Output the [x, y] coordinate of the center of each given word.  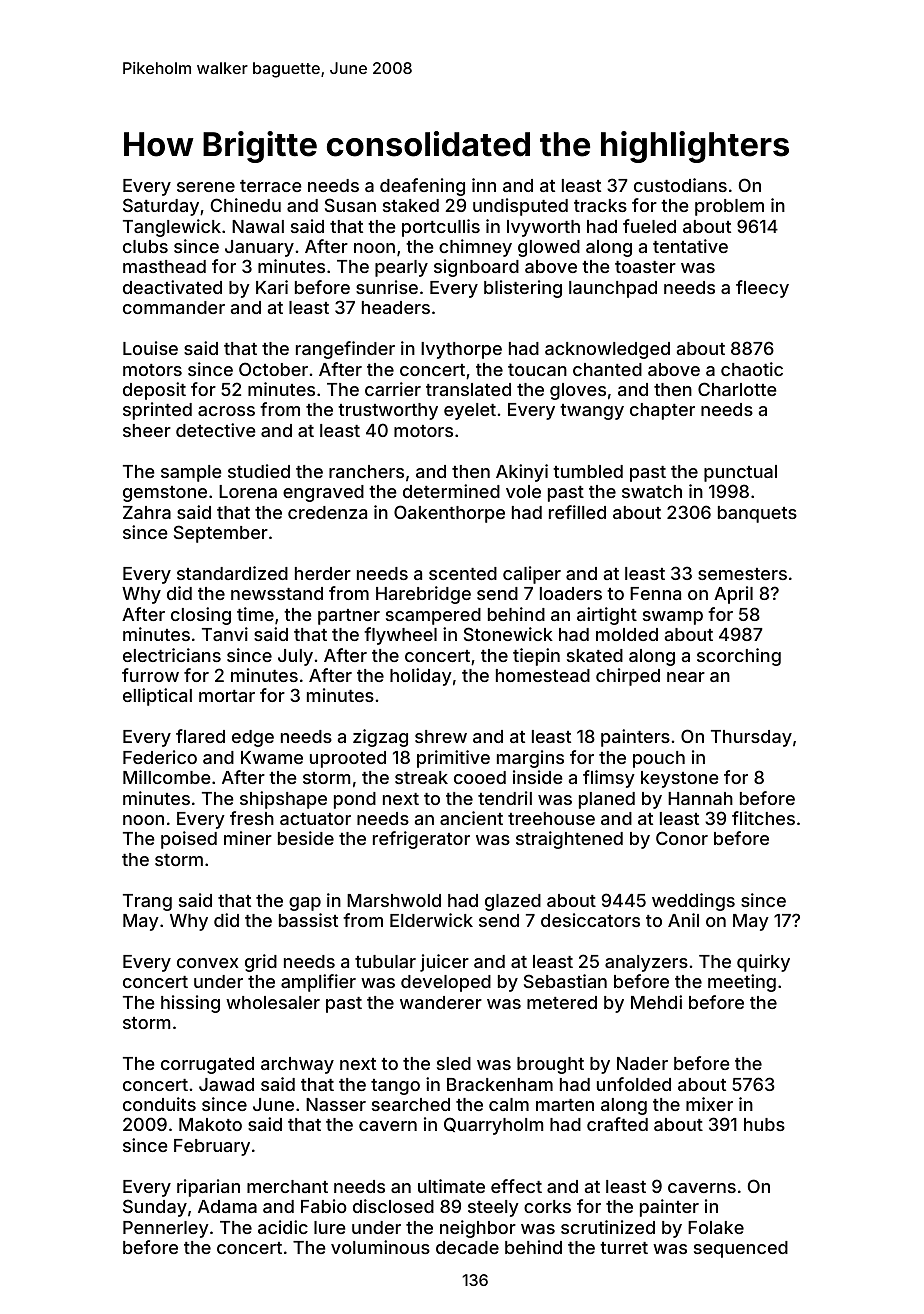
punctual [740, 473]
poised [189, 840]
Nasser [336, 1104]
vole [523, 491]
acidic [283, 1227]
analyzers [646, 963]
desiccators [590, 920]
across [226, 411]
